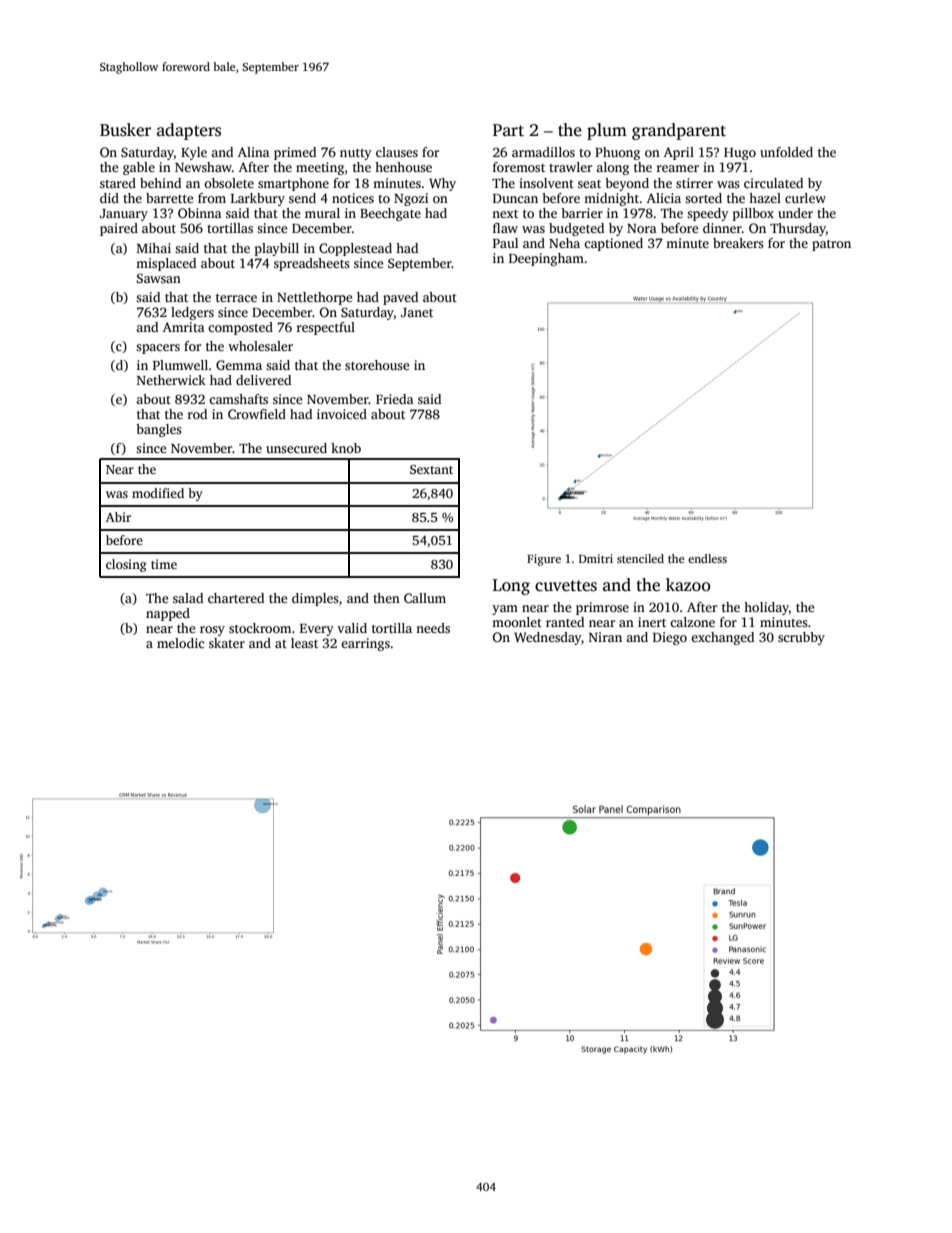  What do you see at coordinates (707, 558) in the document?
I see `endless` at bounding box center [707, 558].
